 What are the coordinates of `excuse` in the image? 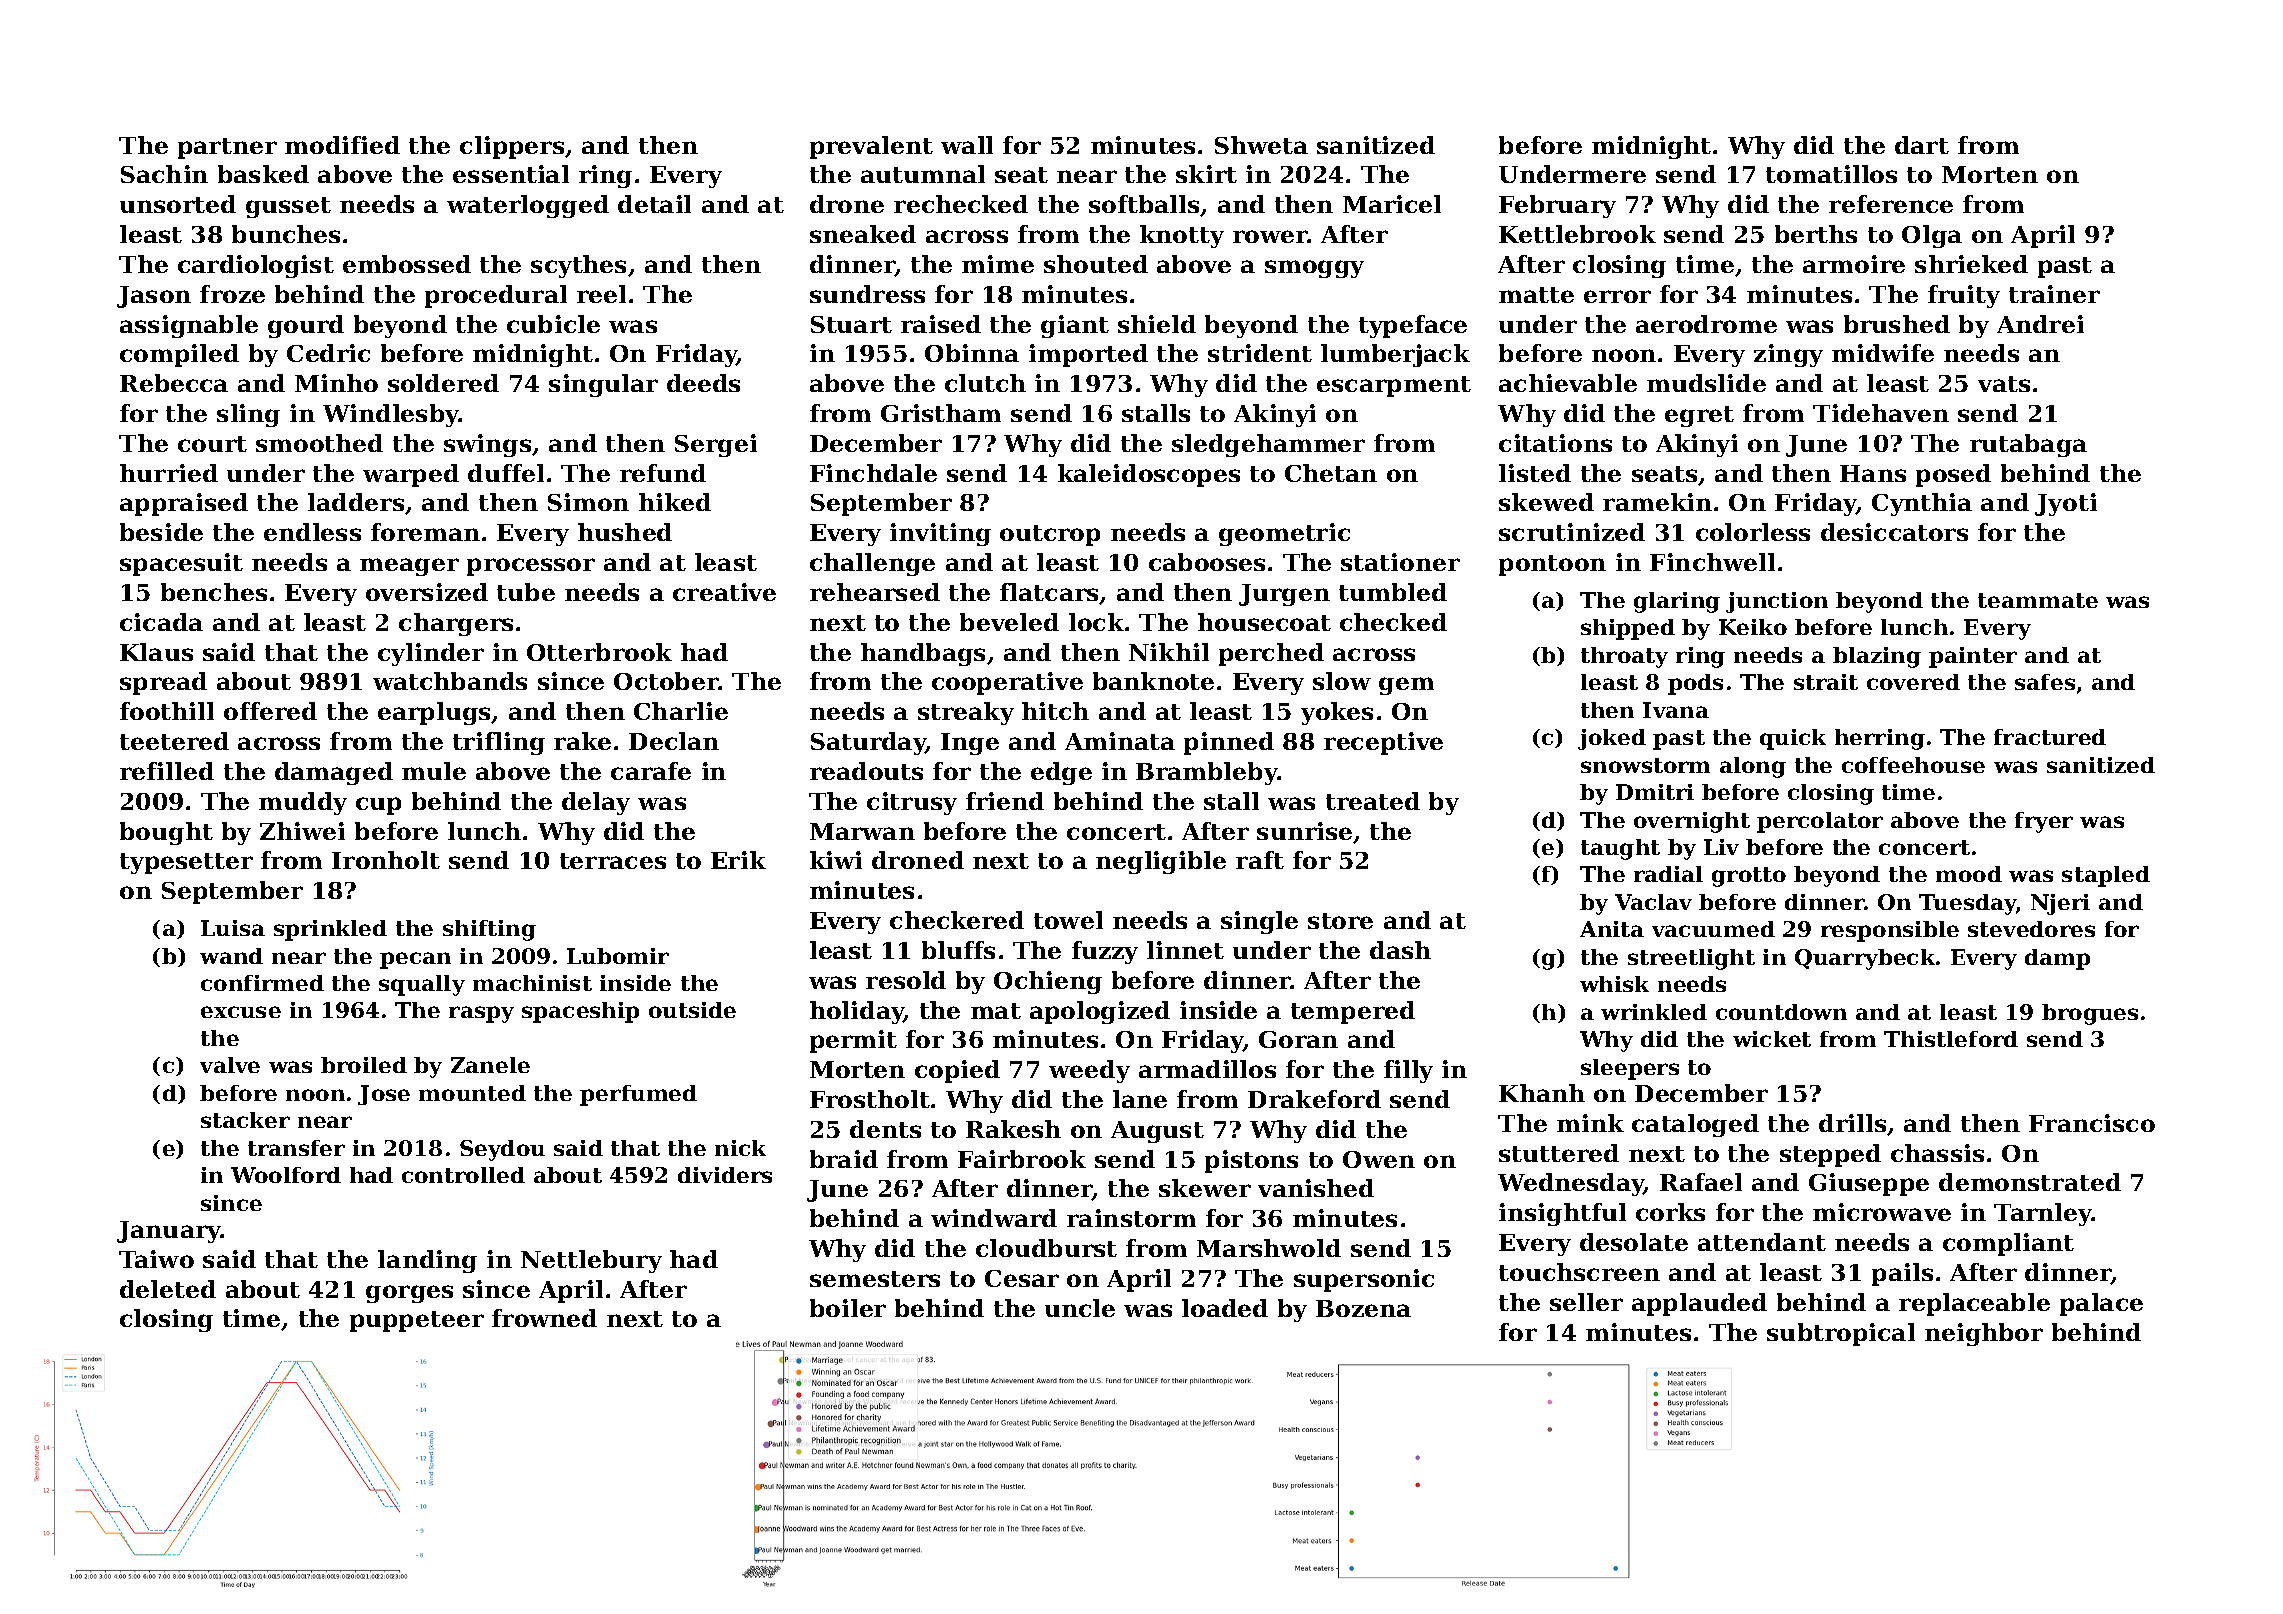 It's located at (241, 1012).
